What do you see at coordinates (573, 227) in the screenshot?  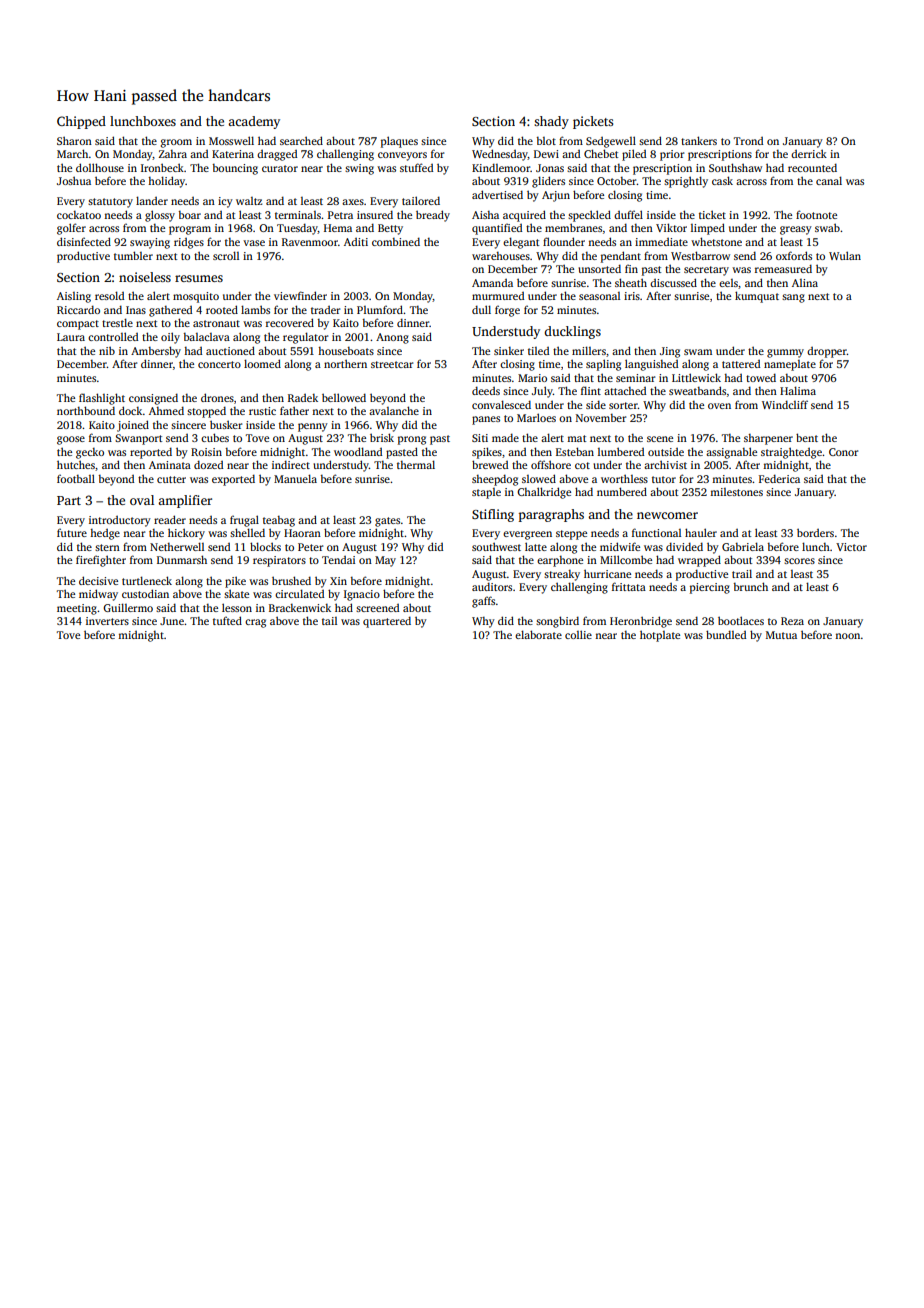 I see `membranes` at bounding box center [573, 227].
